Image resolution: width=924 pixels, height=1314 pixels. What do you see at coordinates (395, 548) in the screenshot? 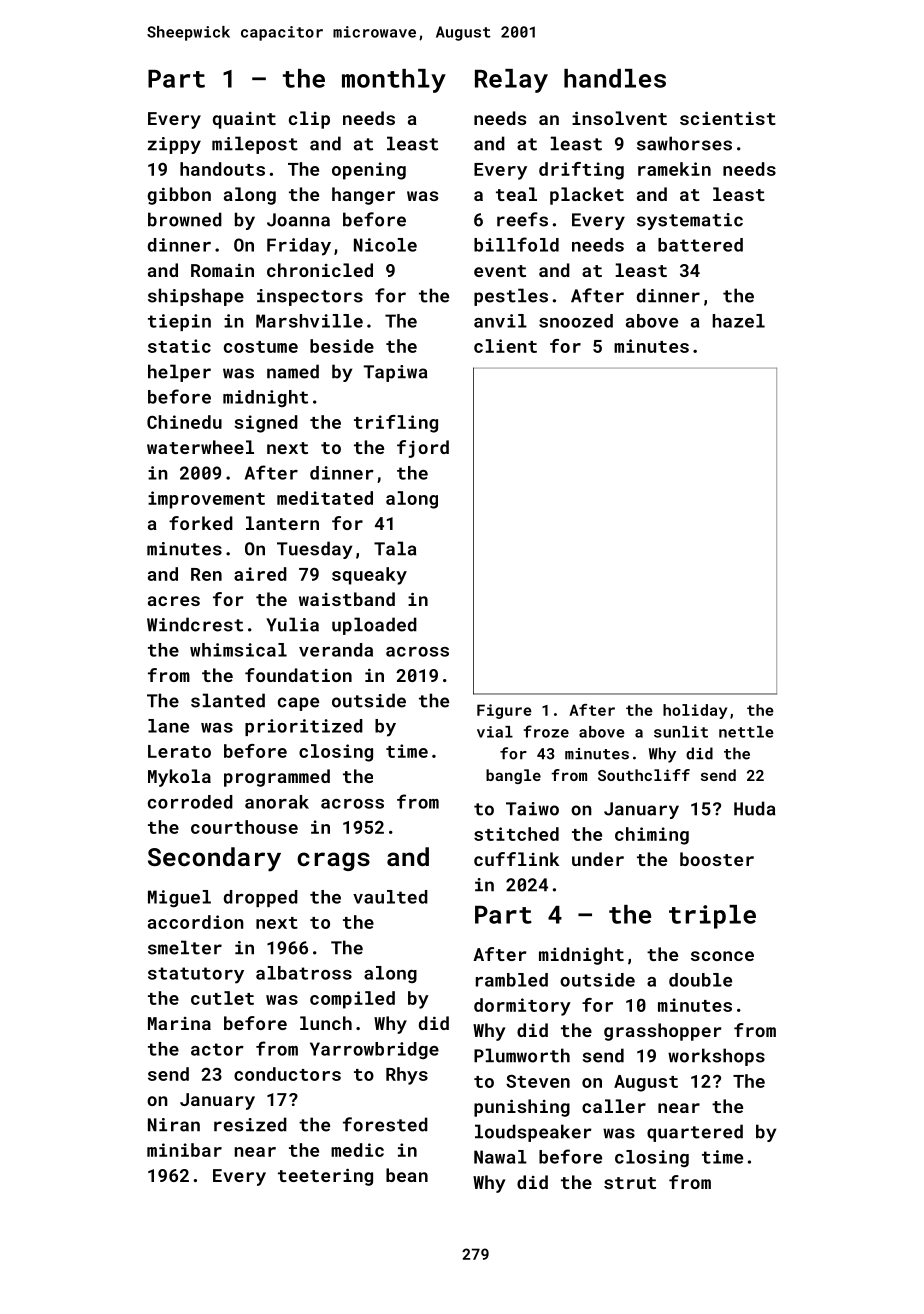
I see `Tala` at bounding box center [395, 548].
